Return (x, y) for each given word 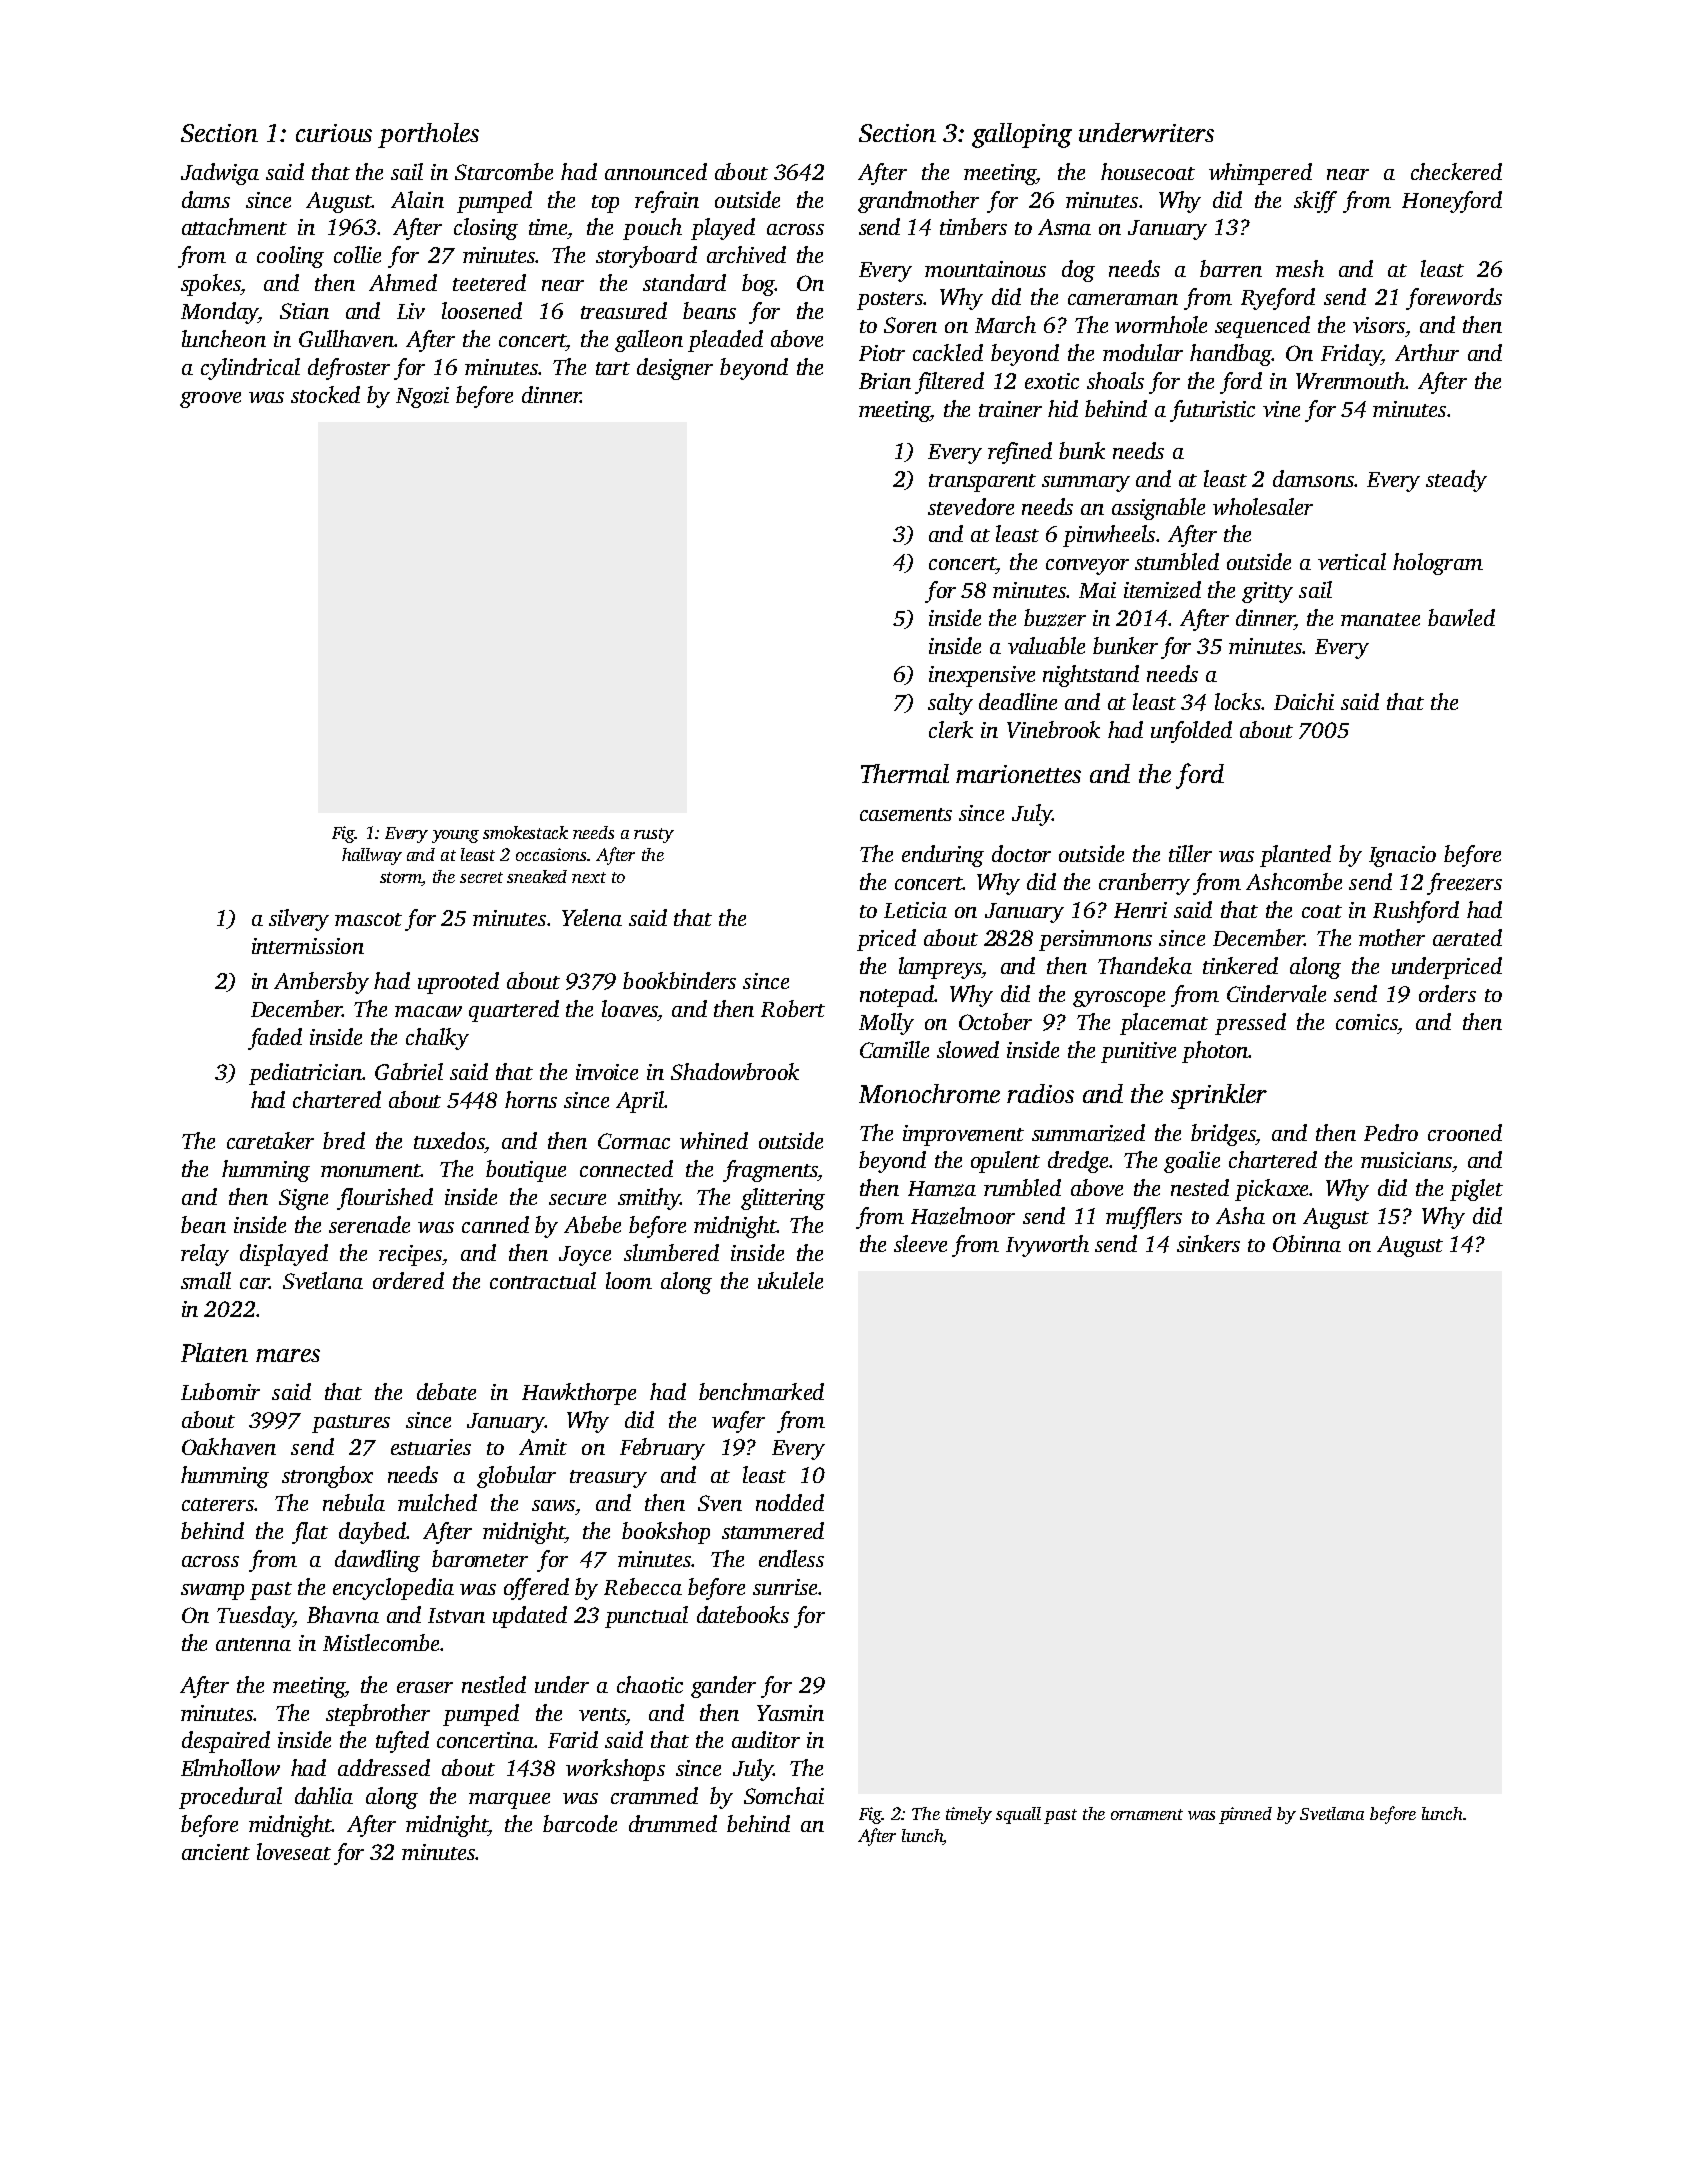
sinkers (1208, 1243)
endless (791, 1558)
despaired (226, 1742)
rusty (654, 835)
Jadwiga (220, 174)
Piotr (882, 353)
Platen (214, 1352)
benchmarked (761, 1391)
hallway (372, 856)
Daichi (1304, 701)
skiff (1315, 202)
